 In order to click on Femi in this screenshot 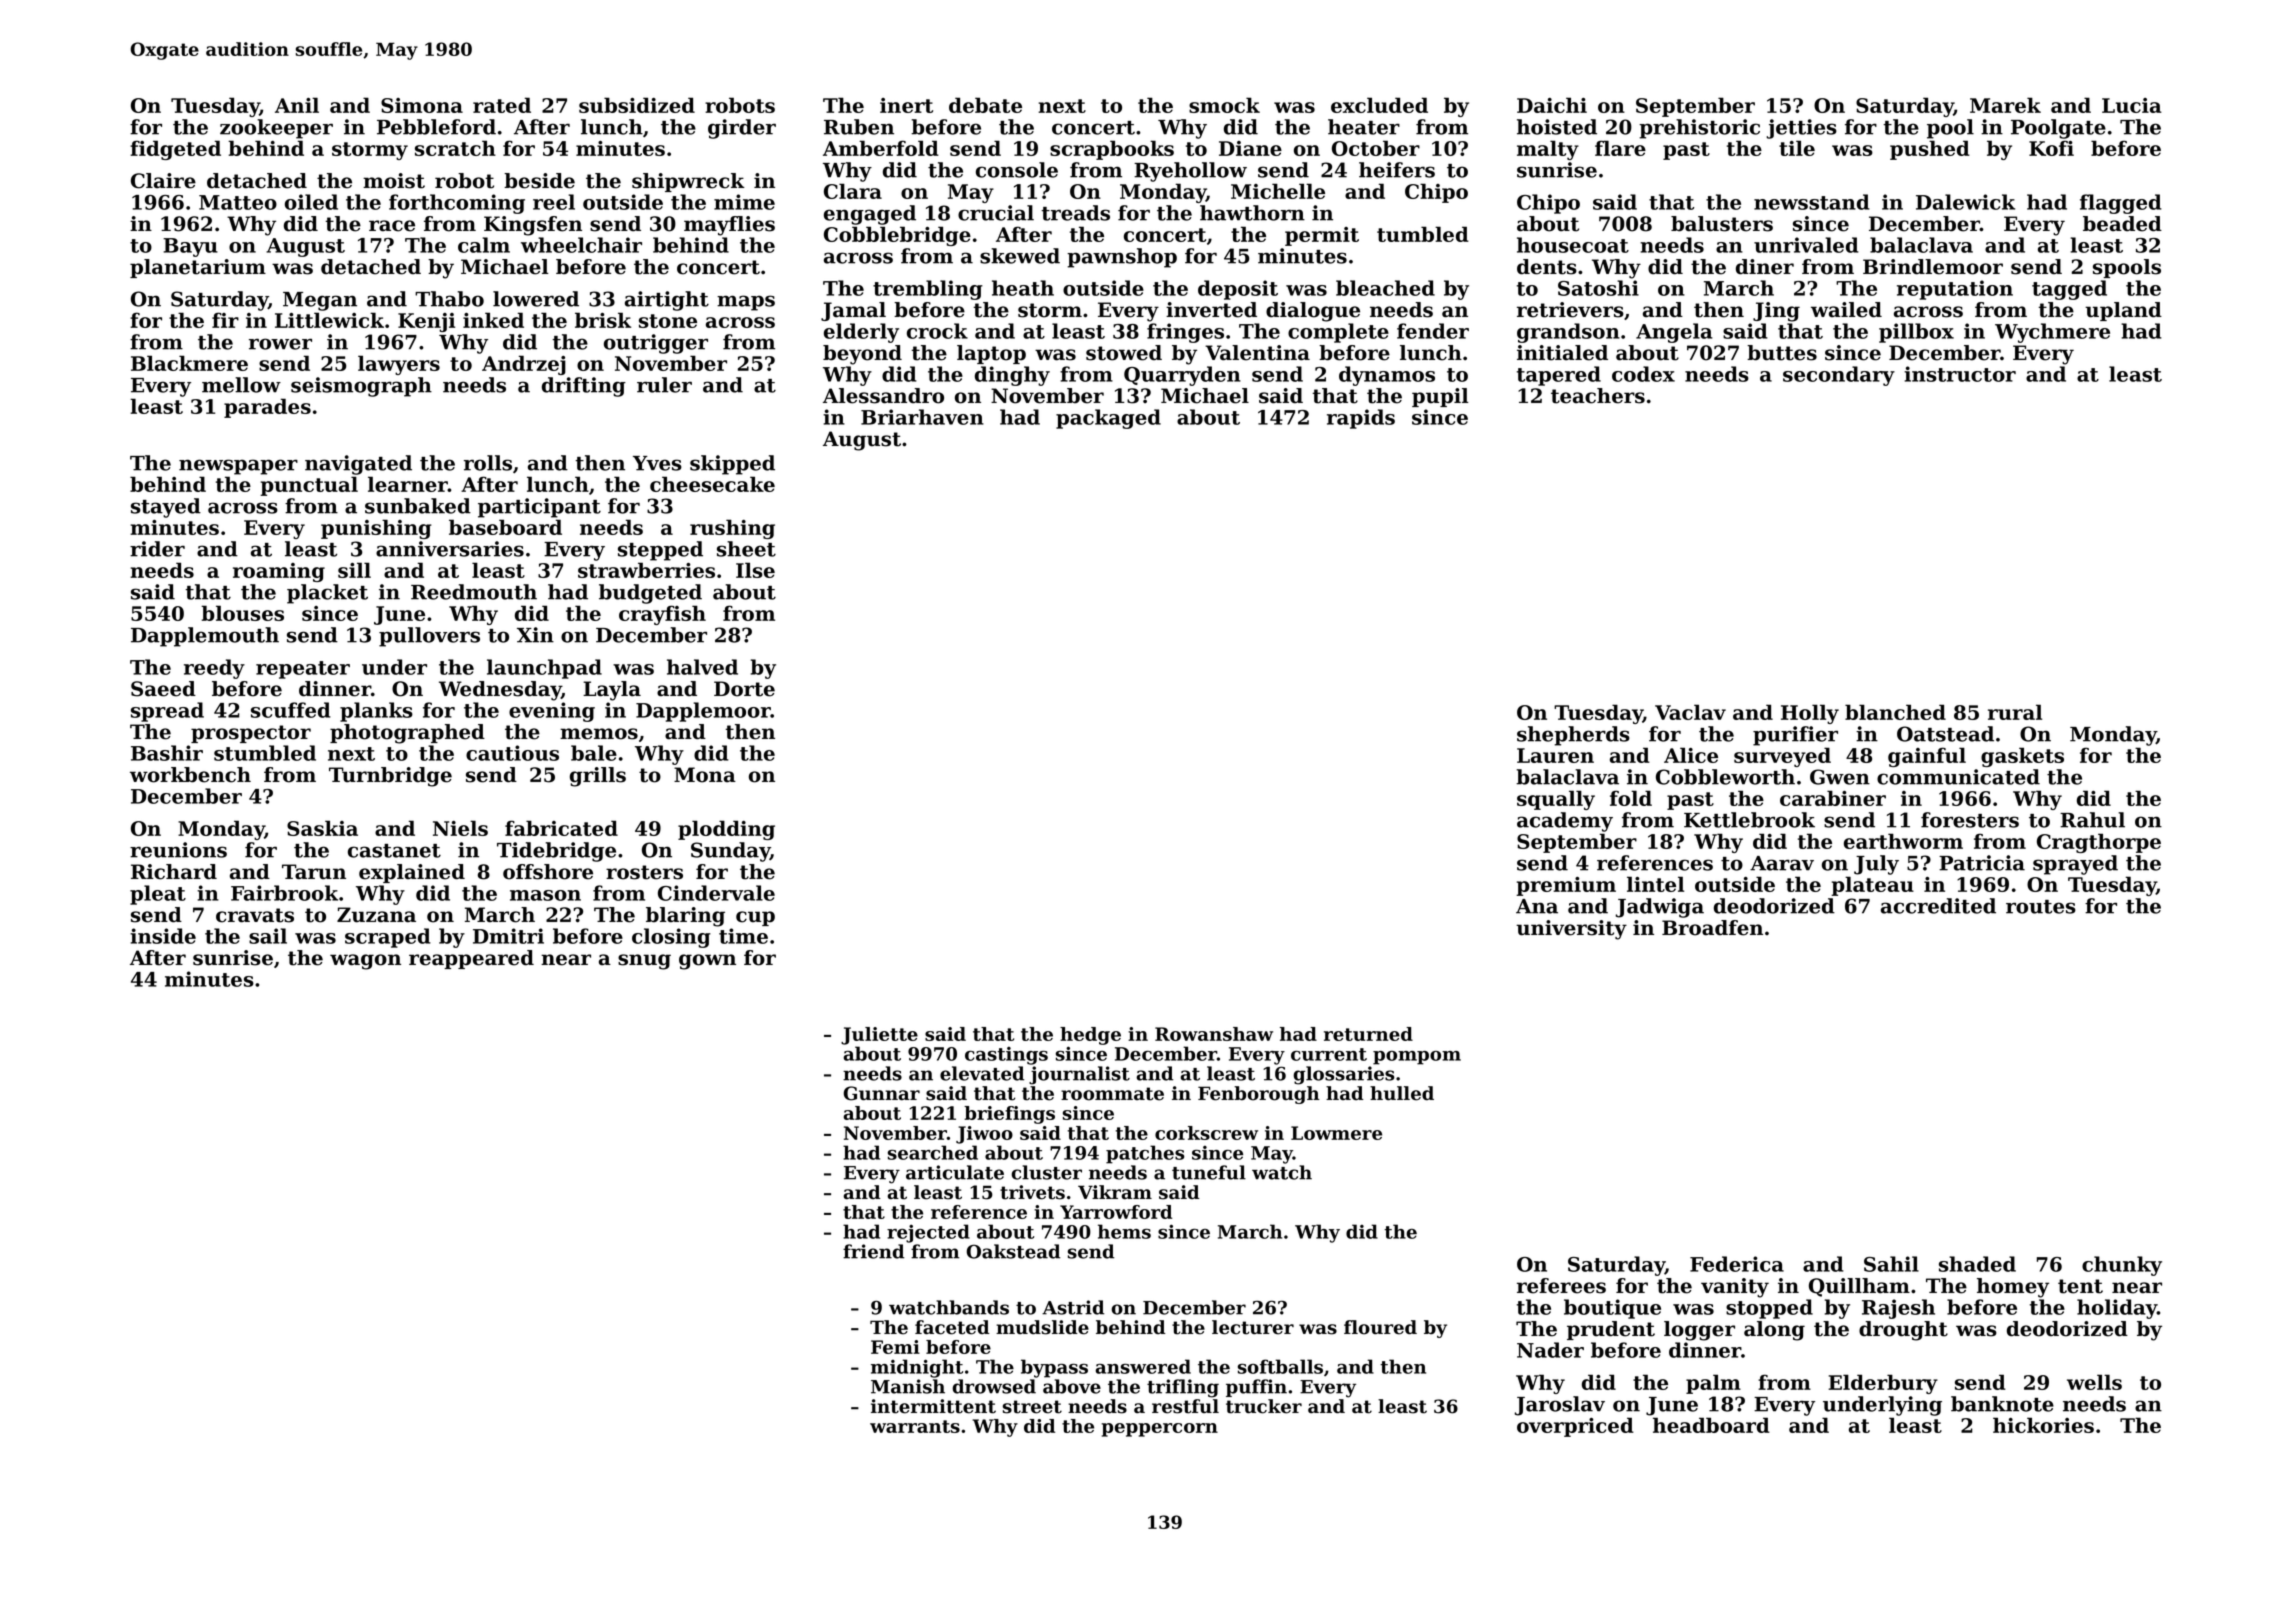, I will do `click(895, 1347)`.
